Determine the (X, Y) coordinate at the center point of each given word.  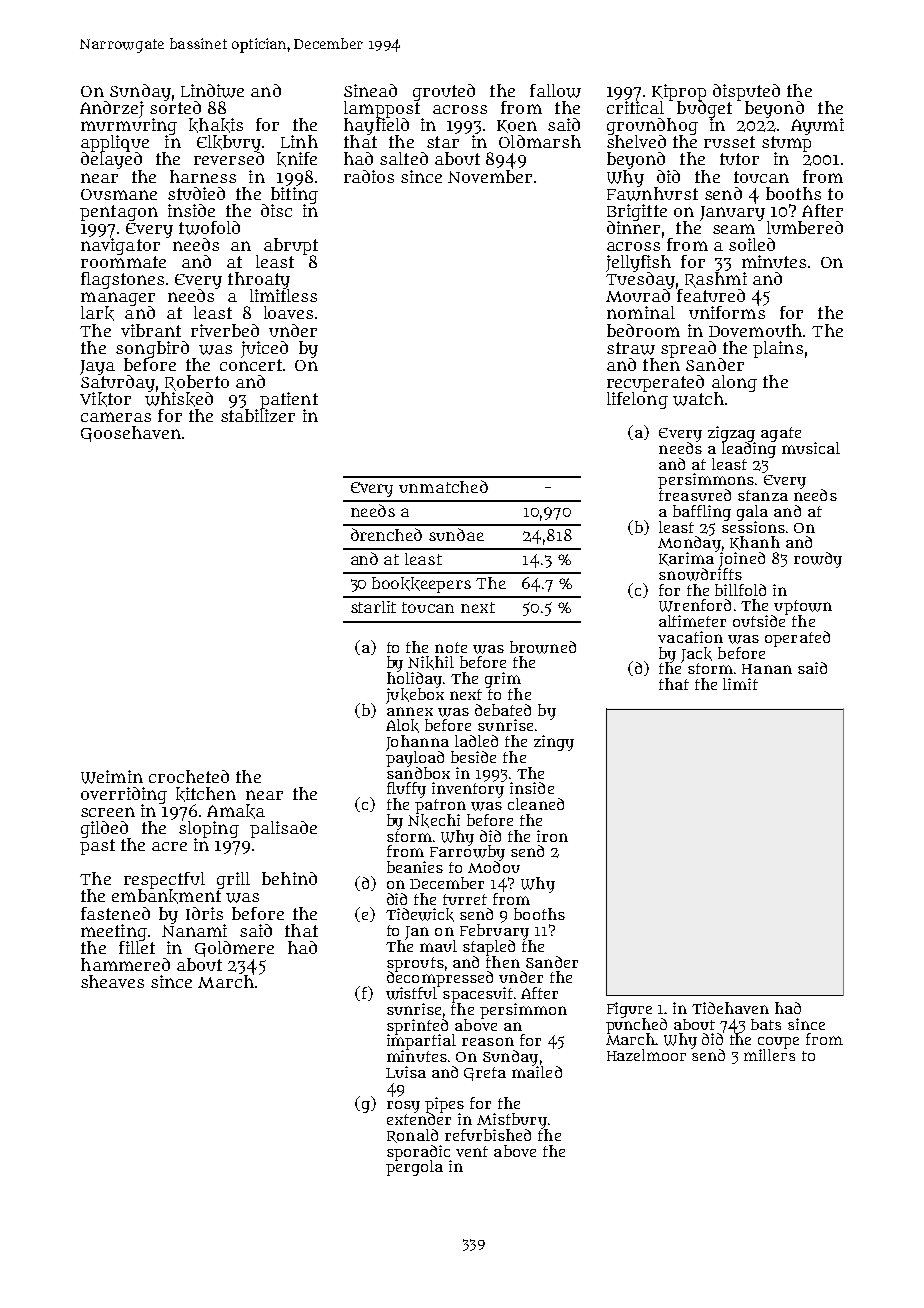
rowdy (818, 560)
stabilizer (258, 415)
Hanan (767, 669)
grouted (444, 92)
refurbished (488, 1135)
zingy (554, 743)
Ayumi (817, 126)
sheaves (112, 981)
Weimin (112, 777)
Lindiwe (212, 91)
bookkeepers (421, 585)
